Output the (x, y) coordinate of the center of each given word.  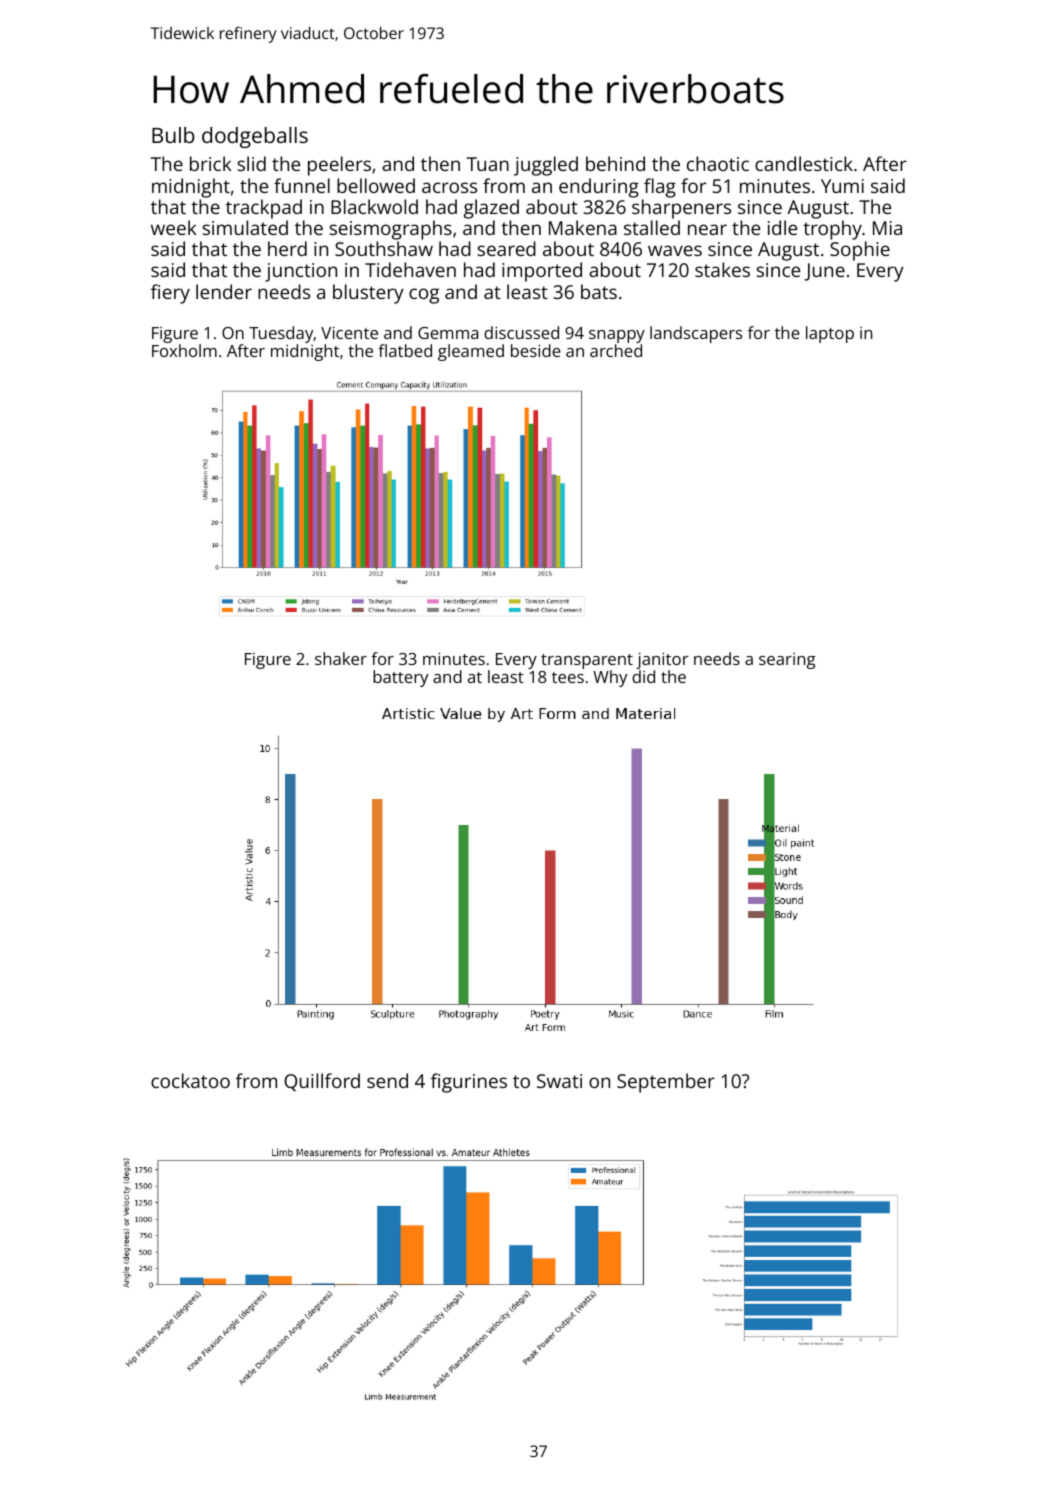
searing (787, 661)
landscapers (696, 334)
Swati (559, 1081)
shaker (341, 658)
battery (400, 678)
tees (568, 677)
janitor (662, 660)
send (387, 1080)
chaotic (718, 163)
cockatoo (190, 1080)
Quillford (322, 1082)
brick (211, 163)
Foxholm (184, 350)
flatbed (405, 350)
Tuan (487, 164)
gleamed (471, 352)
